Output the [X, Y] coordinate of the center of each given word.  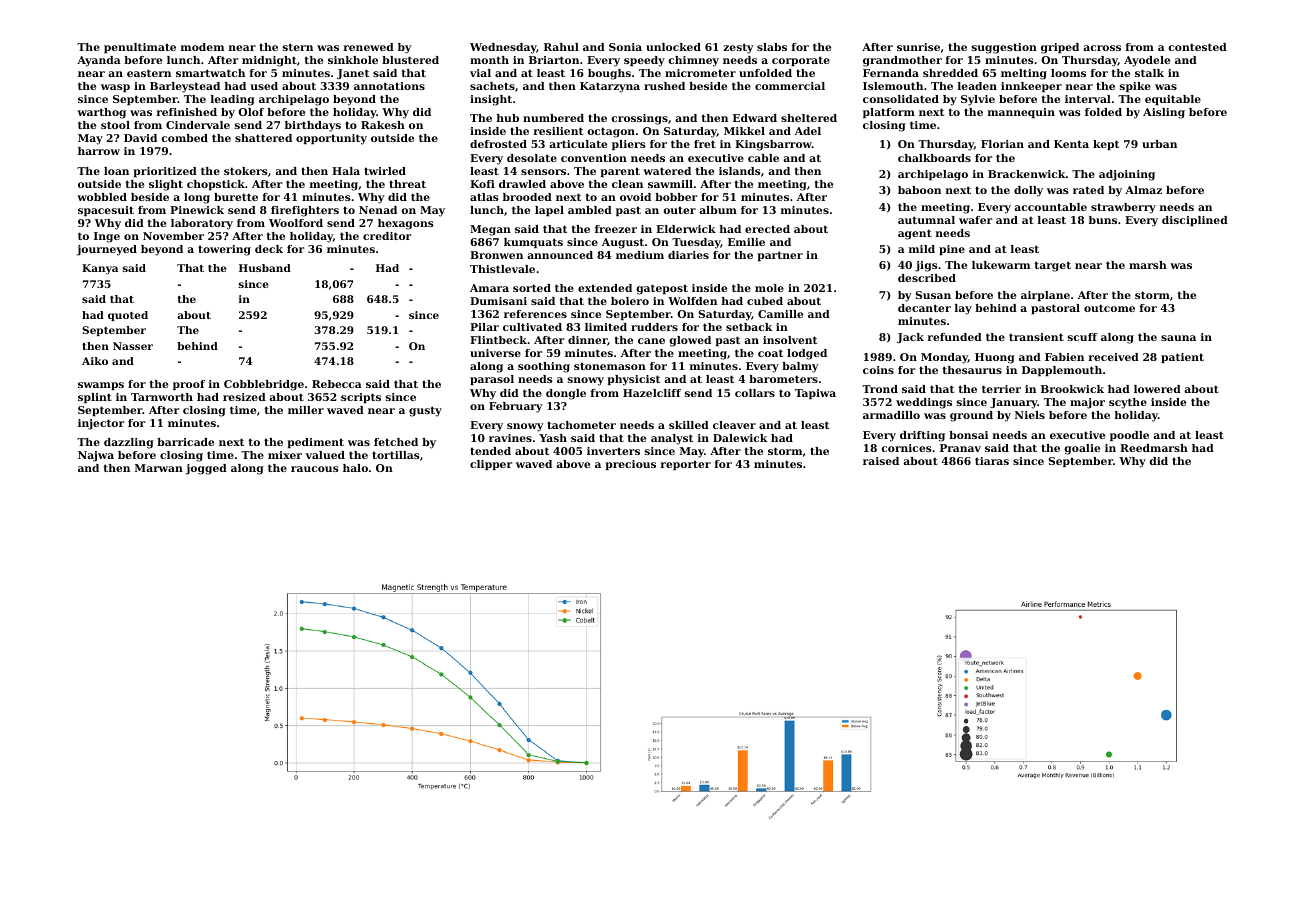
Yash [553, 438]
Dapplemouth [1062, 371]
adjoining [1127, 175]
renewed [368, 47]
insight [491, 100]
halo [355, 468]
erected [767, 229]
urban [1159, 144]
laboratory [202, 224]
